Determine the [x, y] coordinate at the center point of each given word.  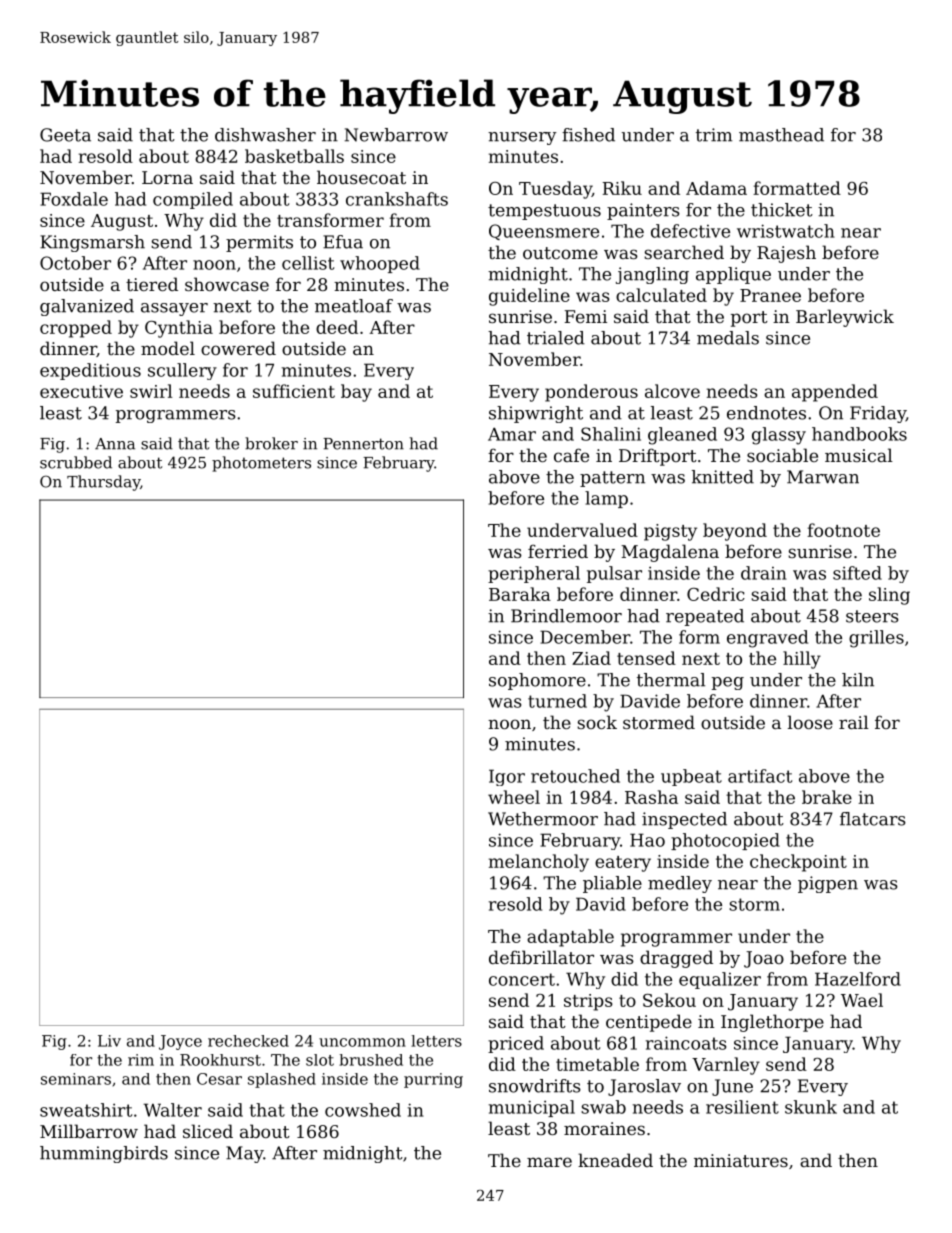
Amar [512, 434]
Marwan [823, 477]
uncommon [362, 1042]
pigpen [828, 884]
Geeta [65, 135]
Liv [109, 1041]
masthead [781, 135]
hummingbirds [104, 1154]
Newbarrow [396, 135]
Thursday [103, 483]
